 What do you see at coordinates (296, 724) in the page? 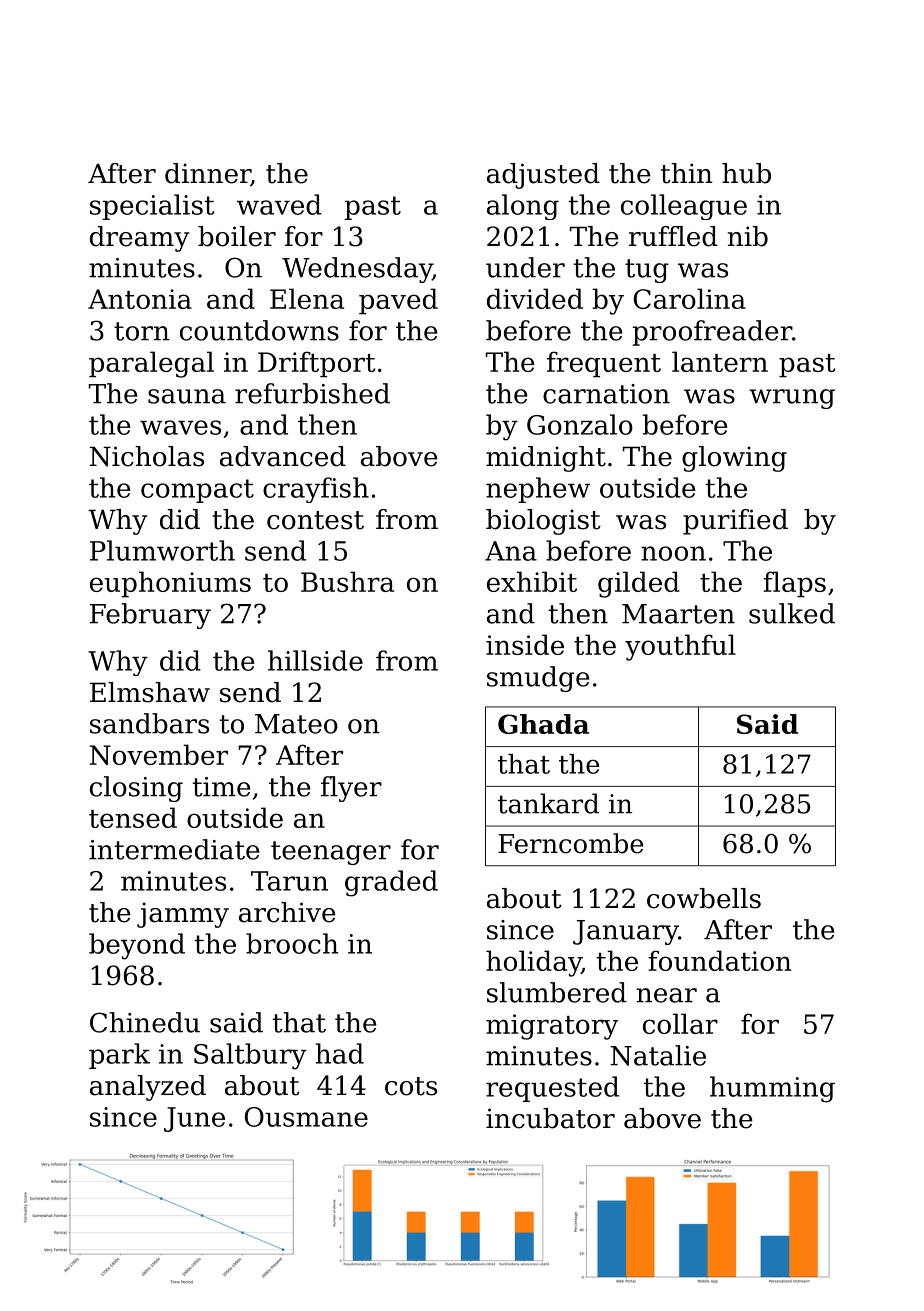
I see `Mateo` at bounding box center [296, 724].
